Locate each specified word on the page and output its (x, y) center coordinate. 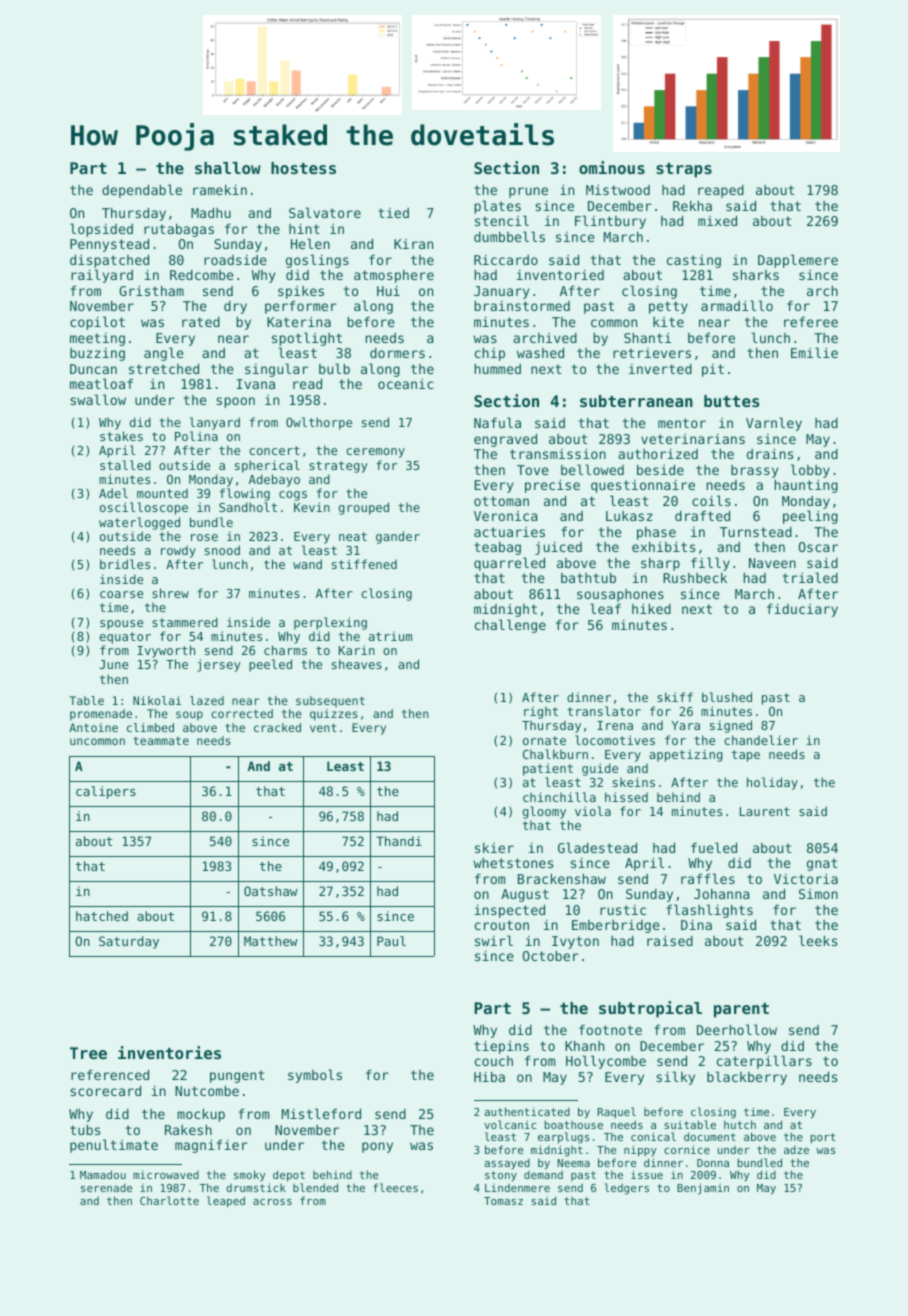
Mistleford (321, 1113)
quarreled (509, 564)
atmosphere (394, 276)
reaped (721, 191)
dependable (142, 191)
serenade (106, 1187)
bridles (125, 564)
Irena (615, 725)
